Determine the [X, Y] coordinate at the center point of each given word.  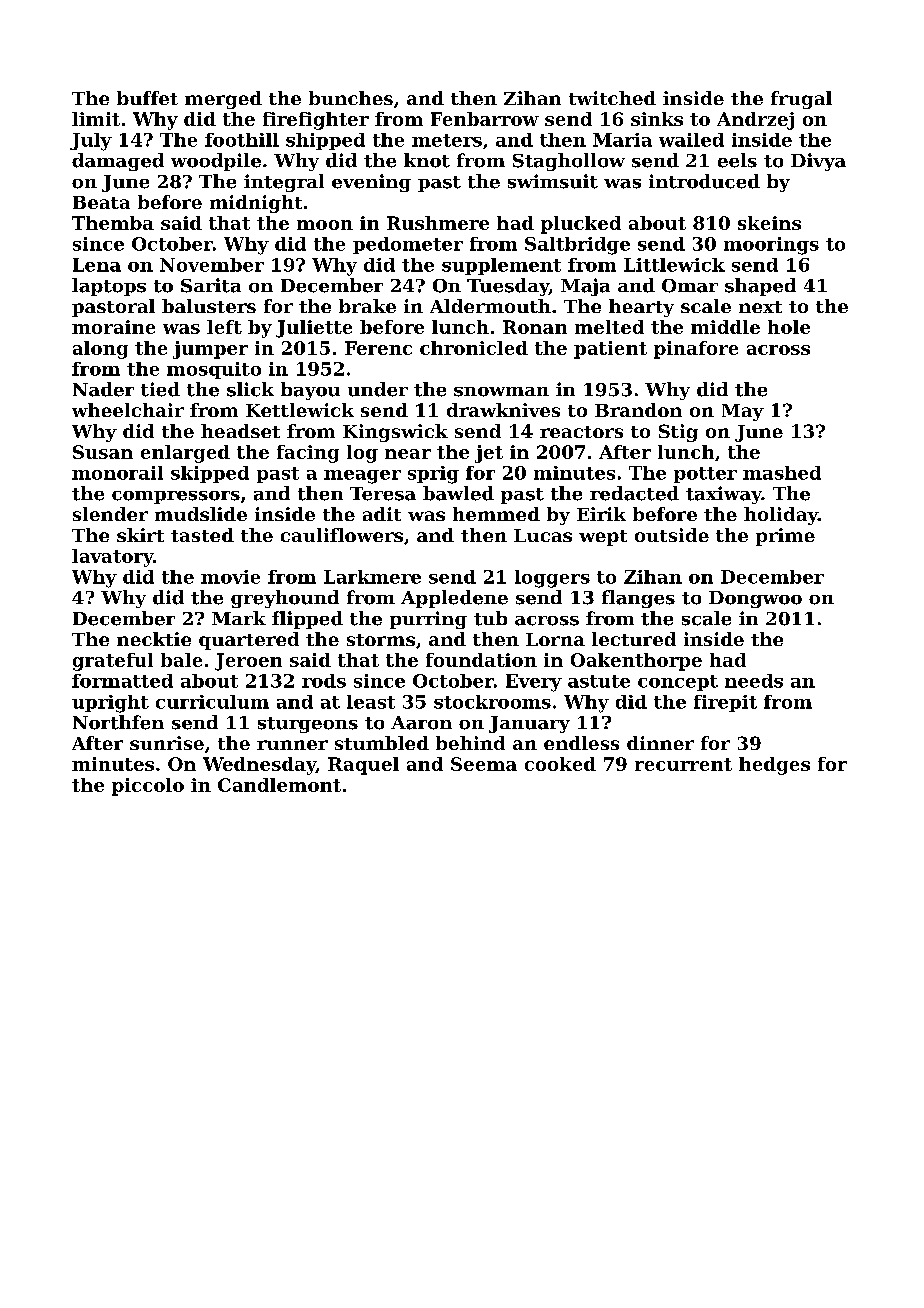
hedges [774, 766]
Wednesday [259, 766]
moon [325, 225]
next [760, 307]
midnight [256, 204]
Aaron [421, 723]
